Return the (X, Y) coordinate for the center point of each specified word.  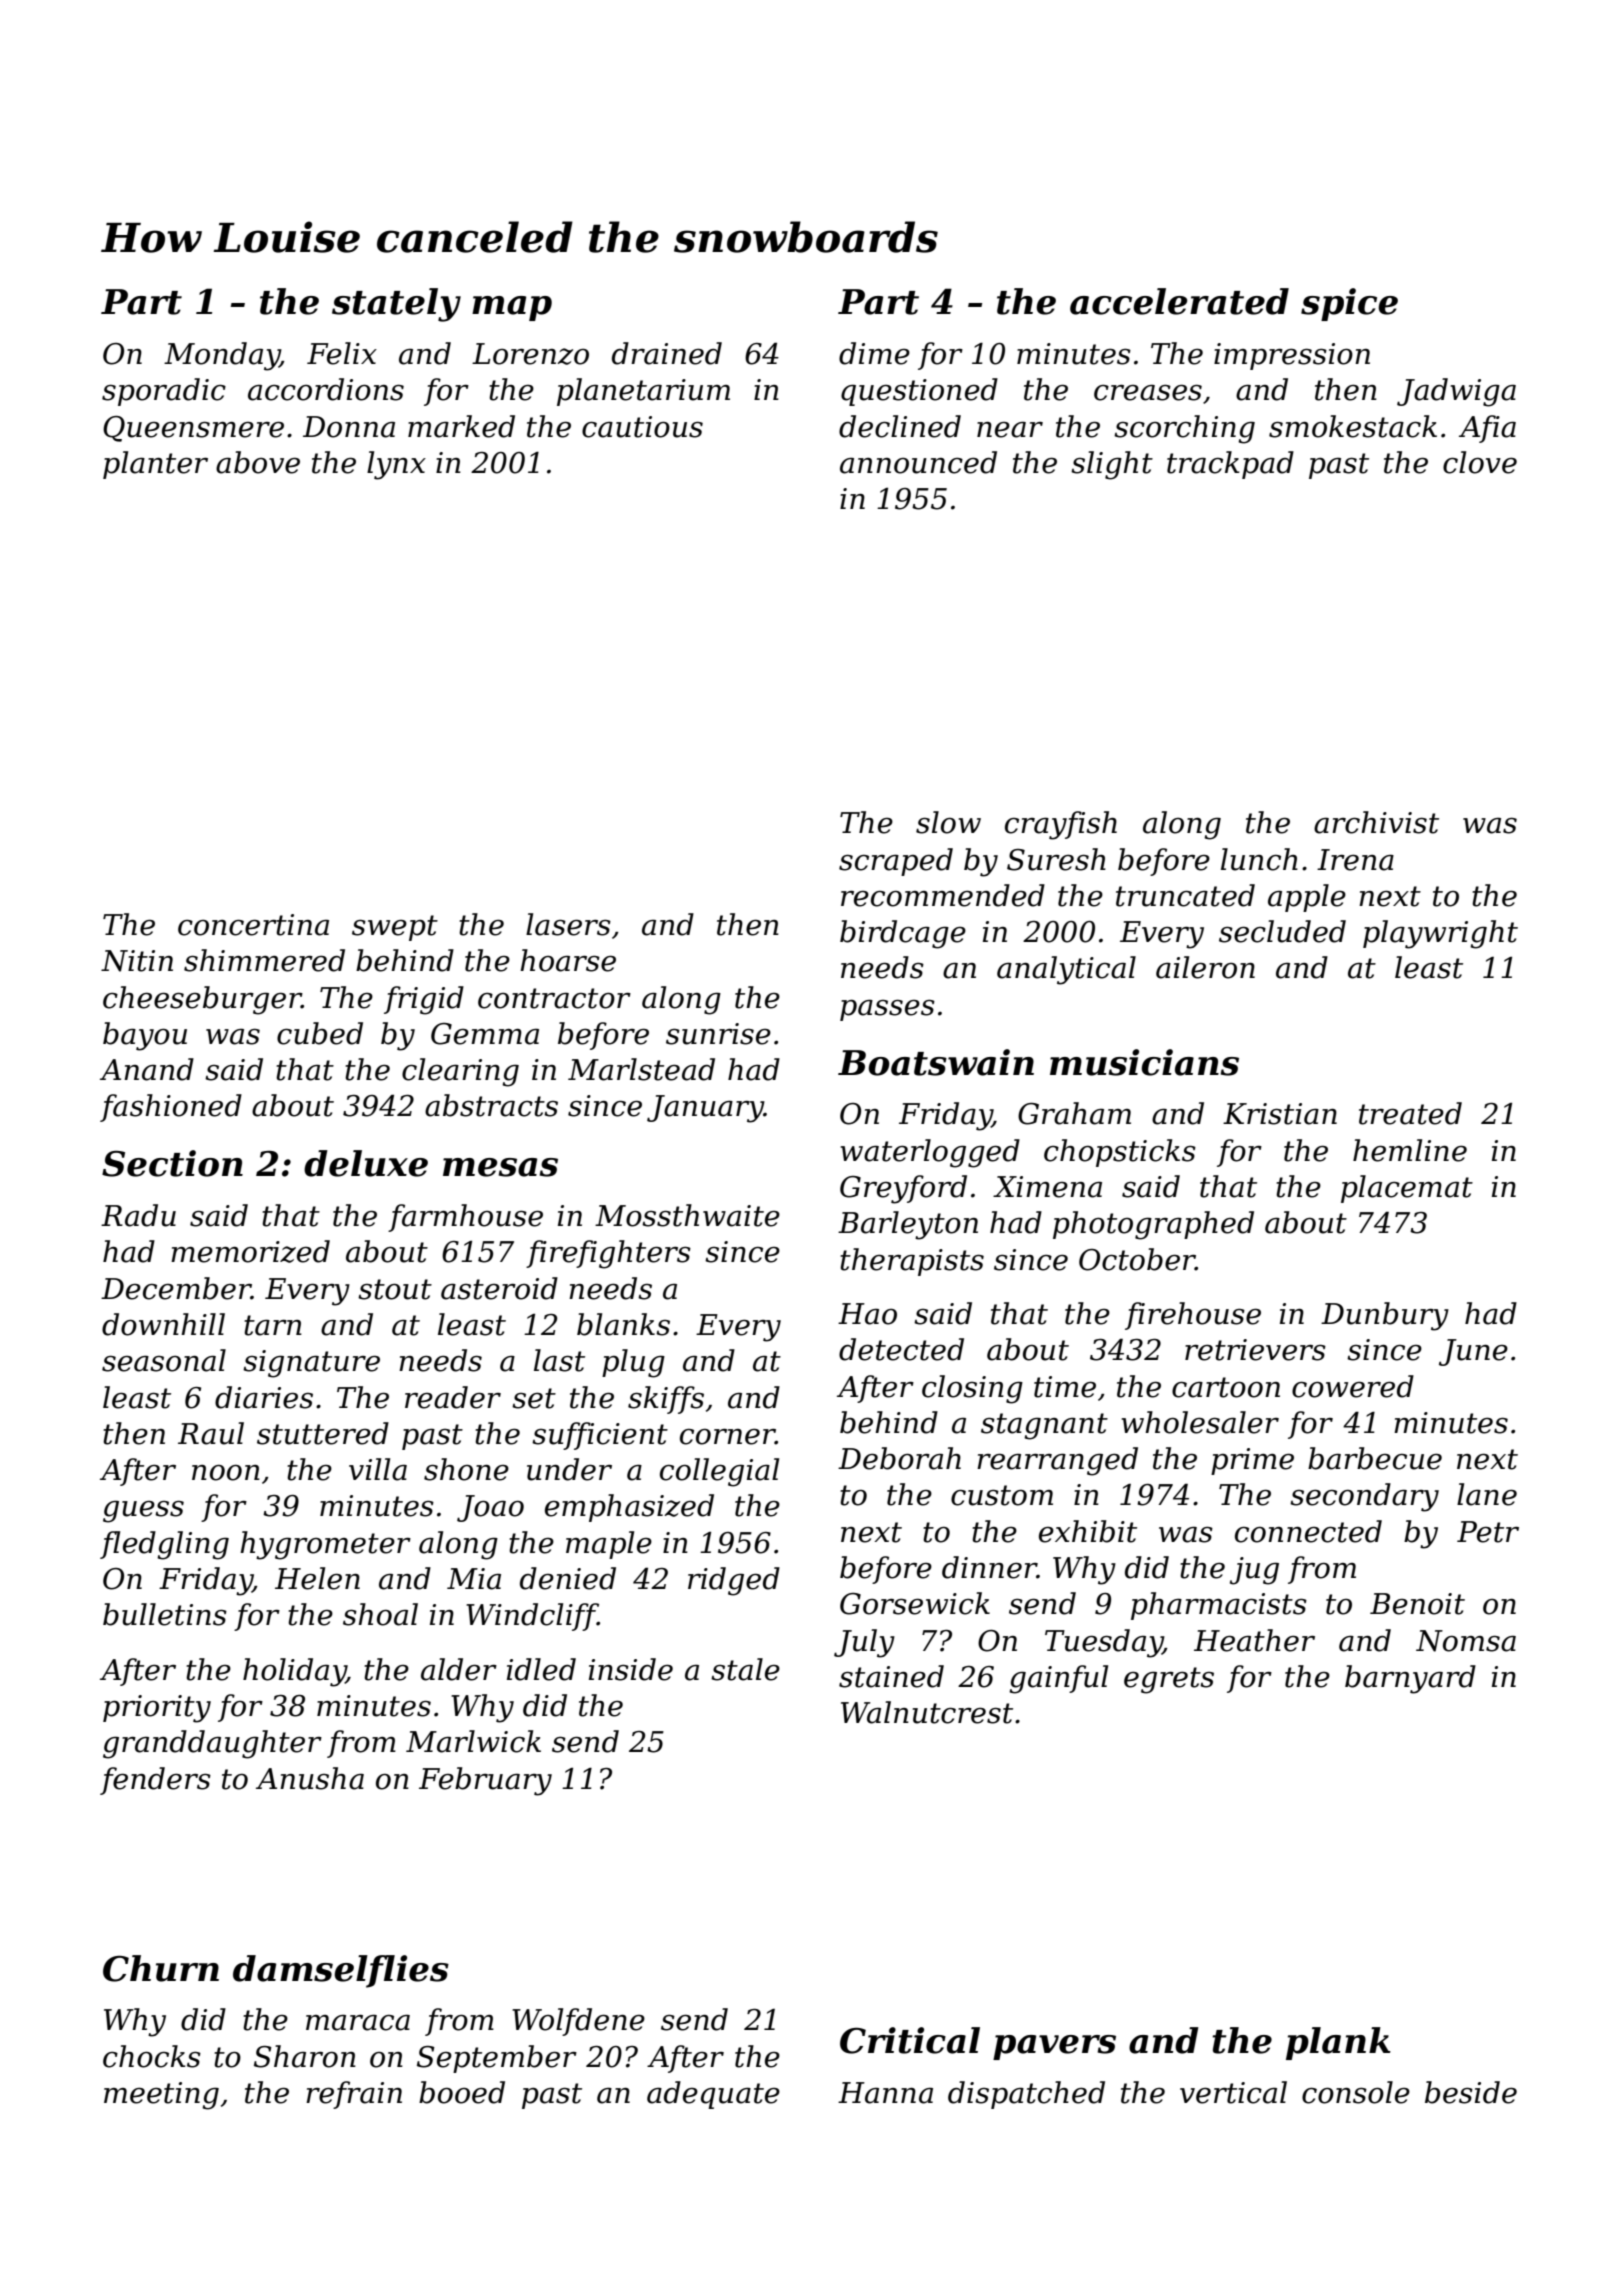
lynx (396, 465)
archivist (1376, 822)
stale (745, 1669)
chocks (152, 2056)
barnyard (1410, 1679)
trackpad (1230, 465)
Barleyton (908, 1225)
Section (172, 1163)
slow (948, 822)
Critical (910, 2040)
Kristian (1280, 1114)
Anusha (310, 1778)
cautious (642, 427)
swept (395, 928)
